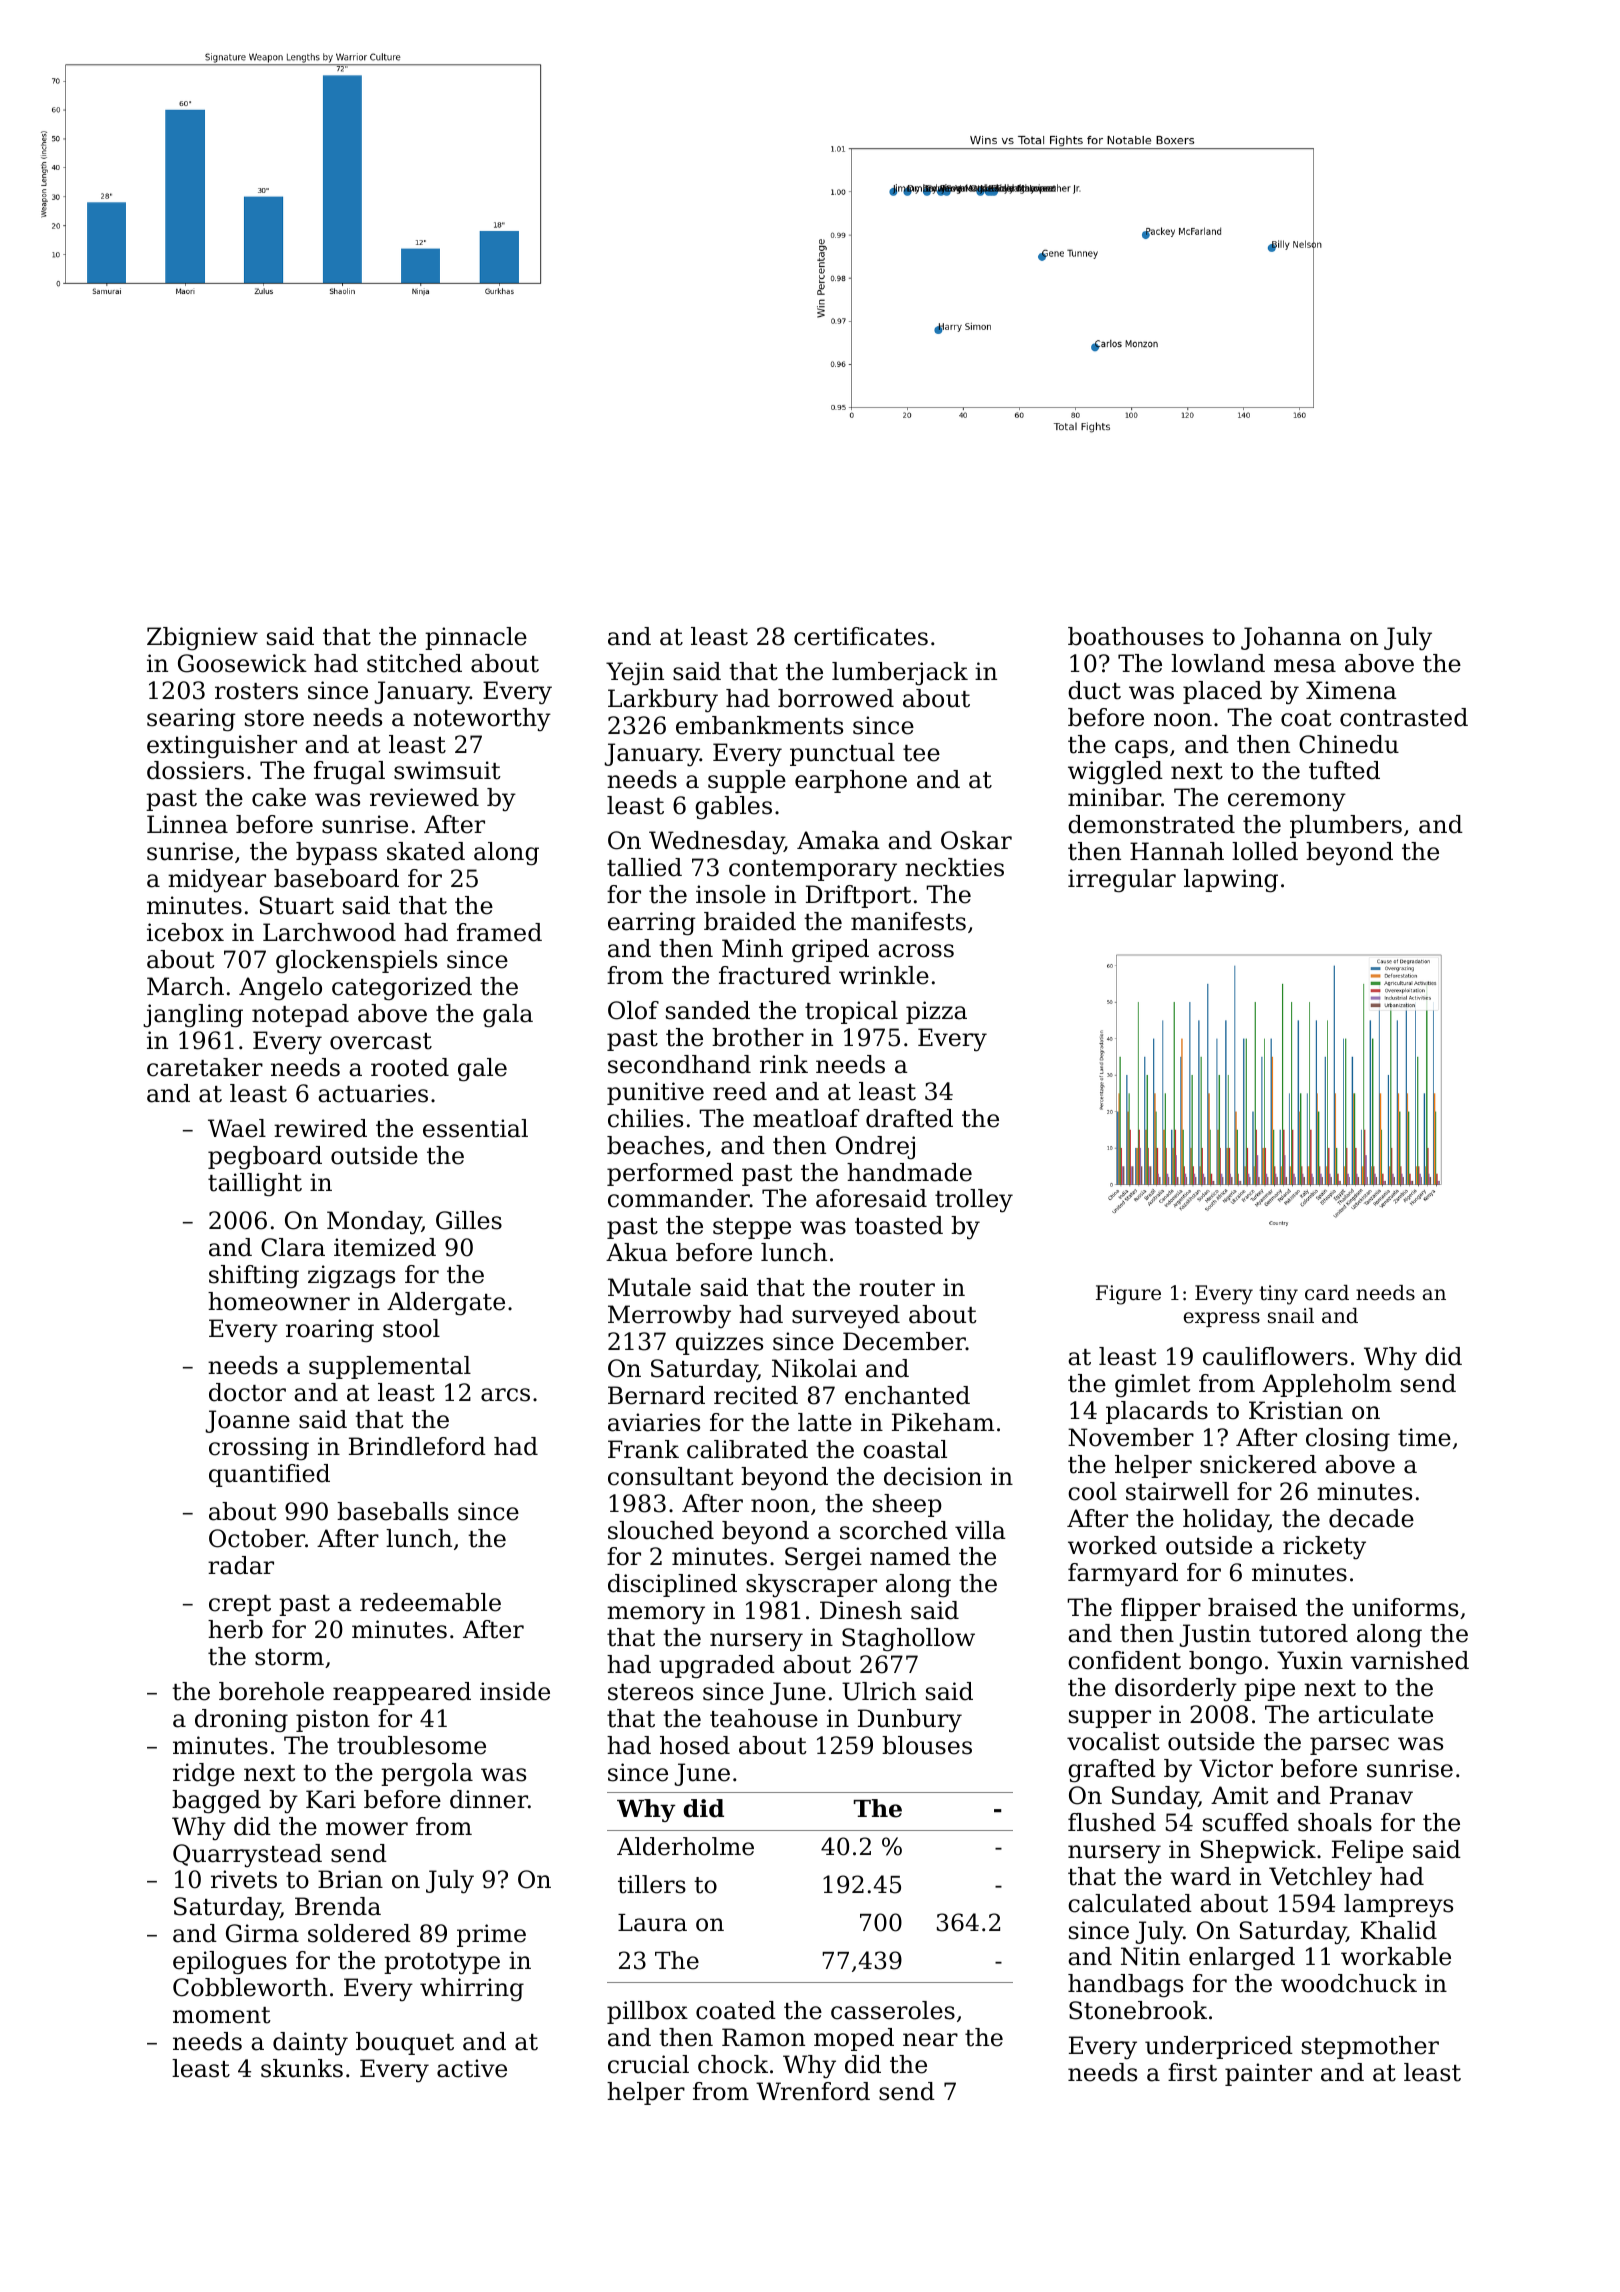 This screenshot has height=2292, width=1620. I want to click on pizza, so click(936, 1012).
